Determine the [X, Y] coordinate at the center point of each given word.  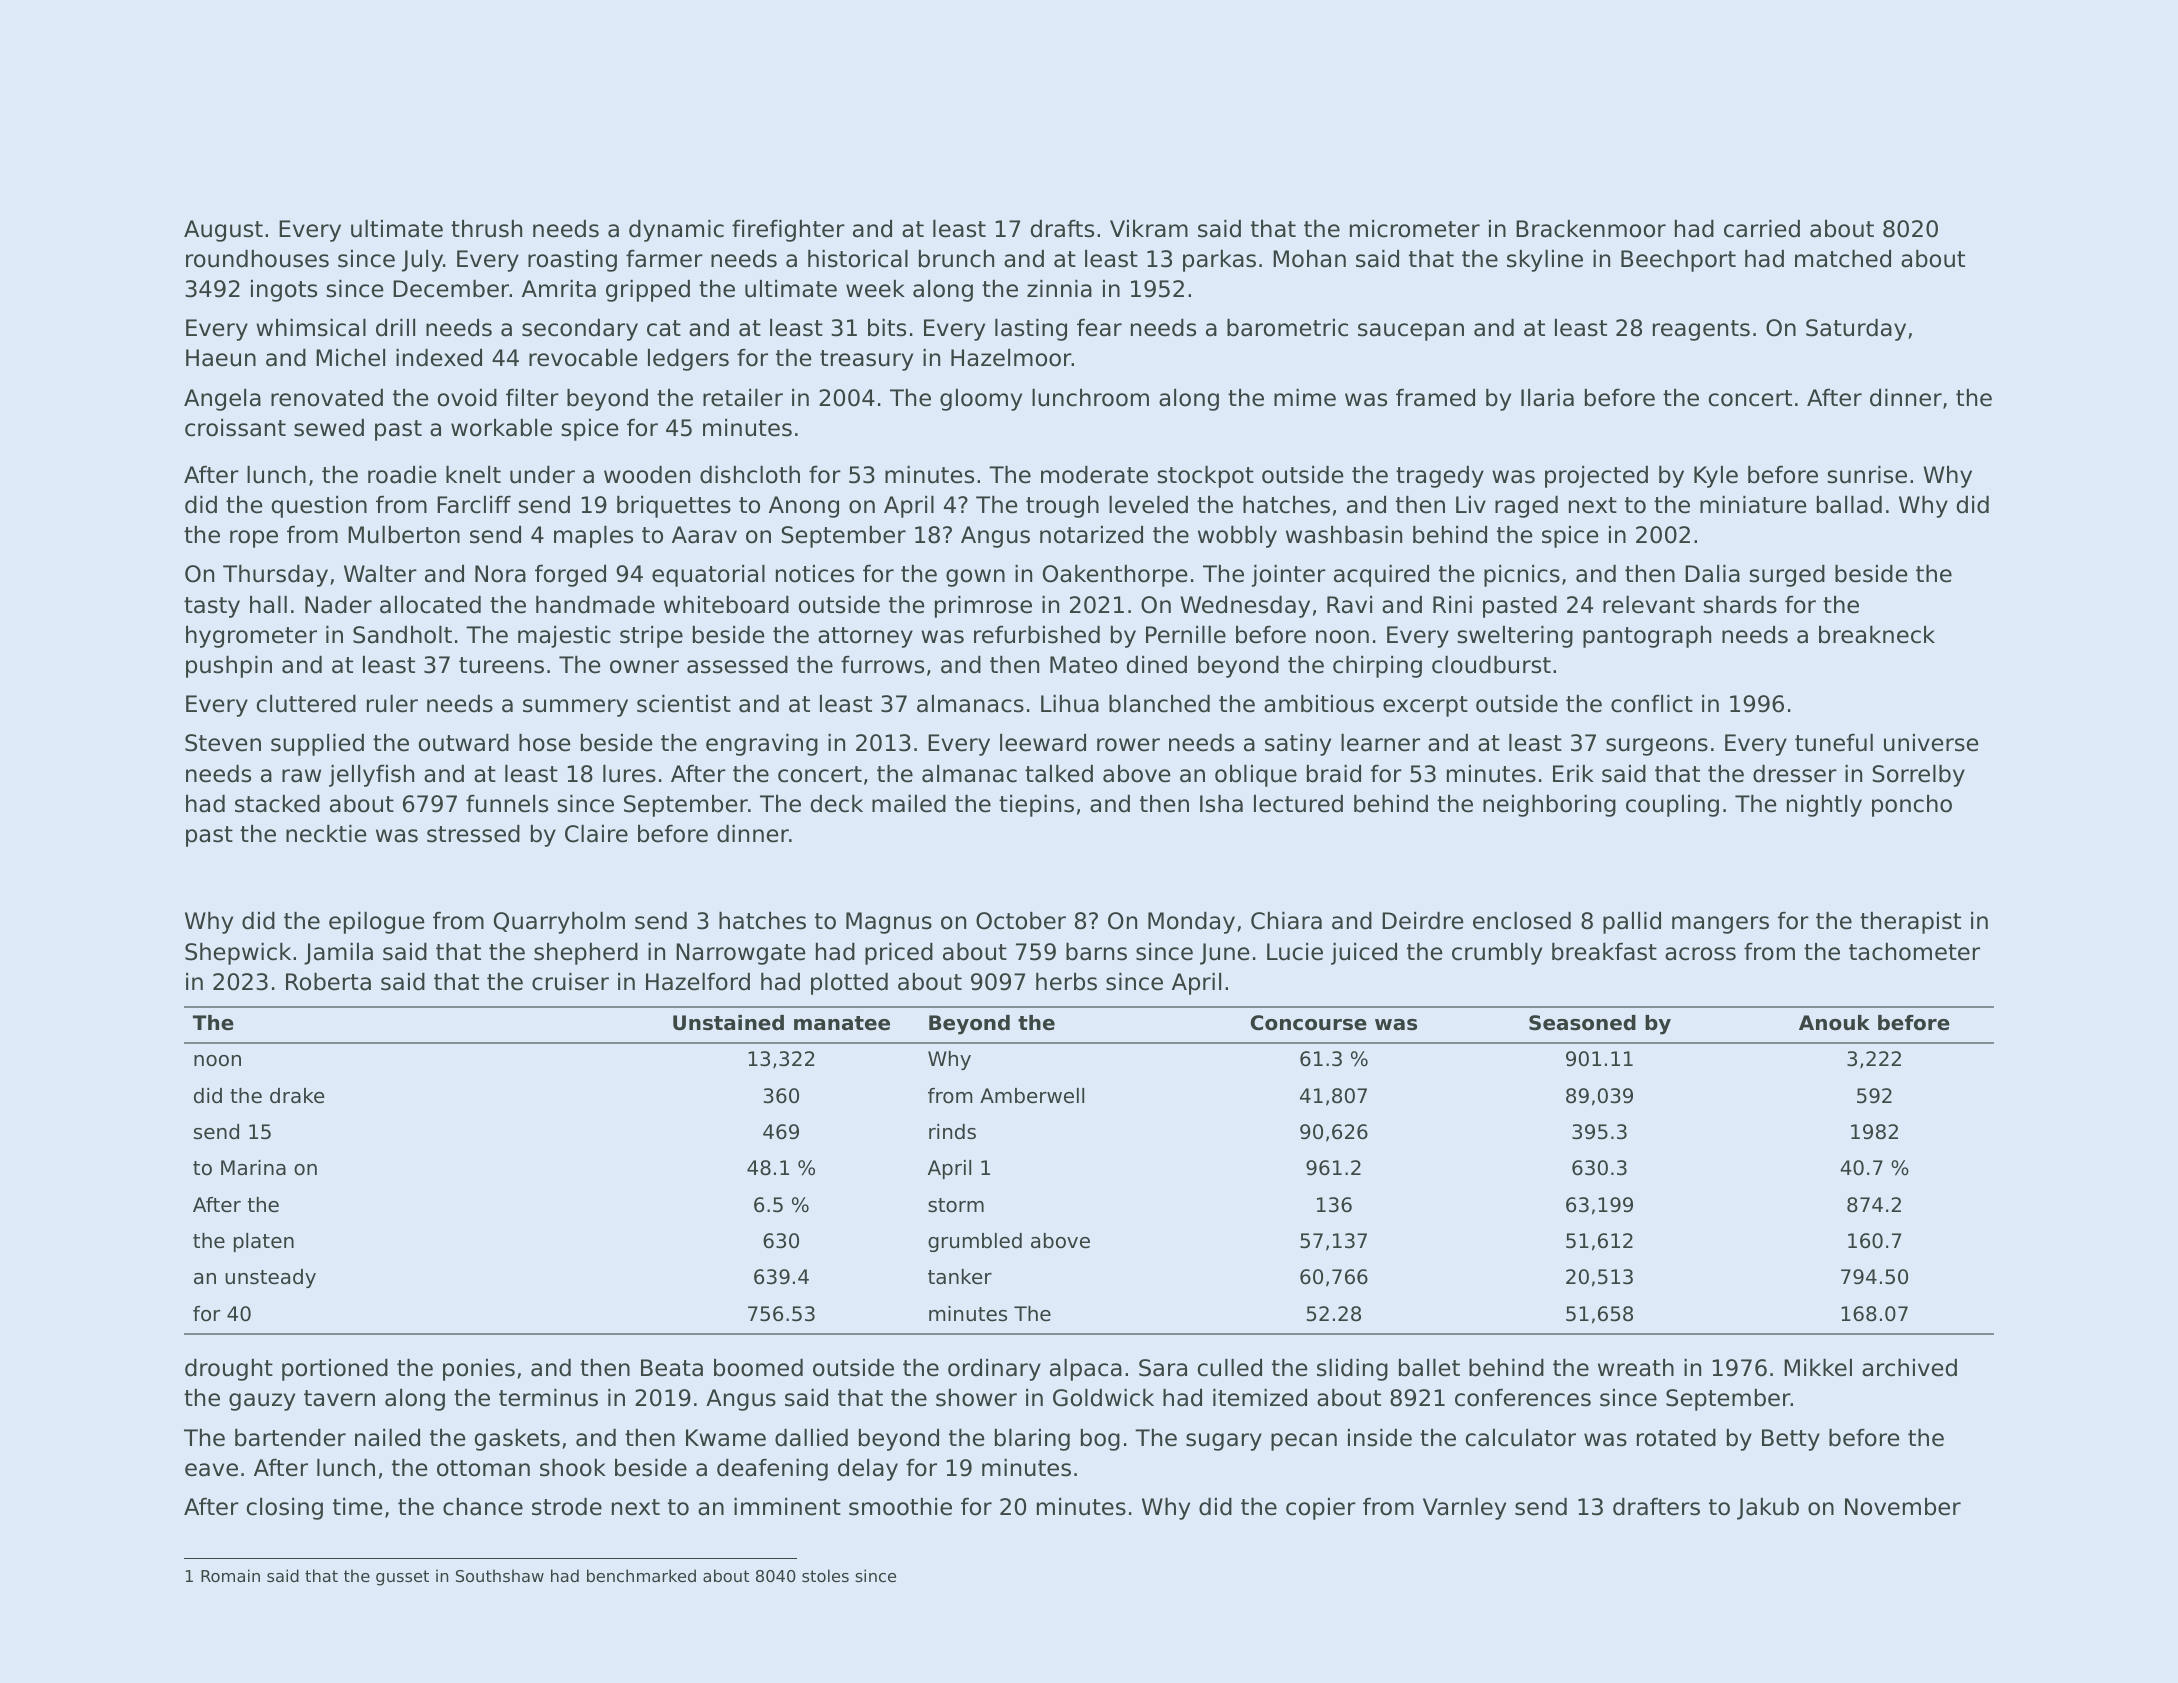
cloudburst [1491, 665]
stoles [825, 1575]
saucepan [1411, 332]
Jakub [1768, 1509]
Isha [1221, 804]
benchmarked [641, 1575]
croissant [235, 428]
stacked [277, 804]
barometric [1287, 328]
